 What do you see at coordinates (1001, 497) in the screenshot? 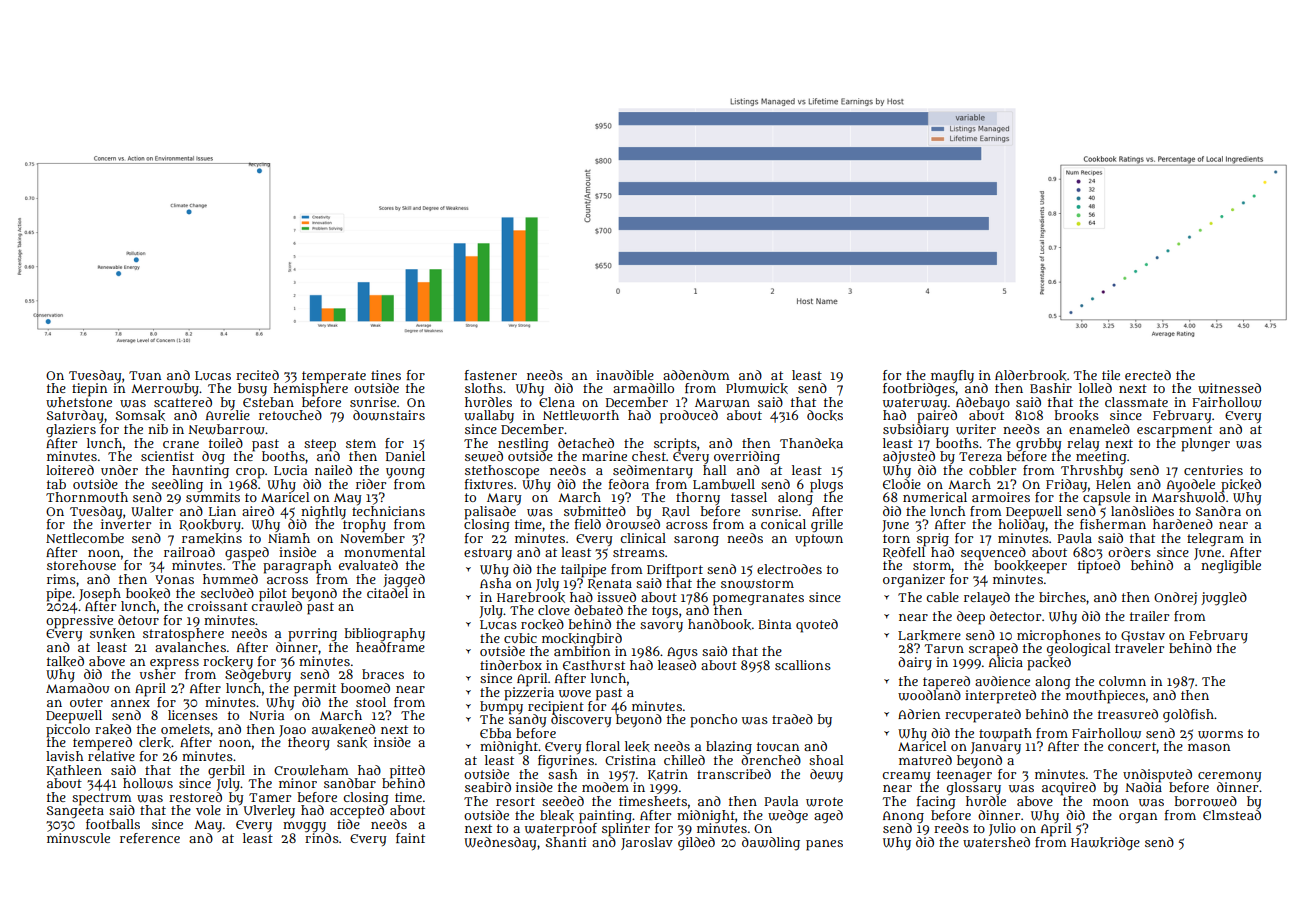
I see `armoires` at bounding box center [1001, 497].
